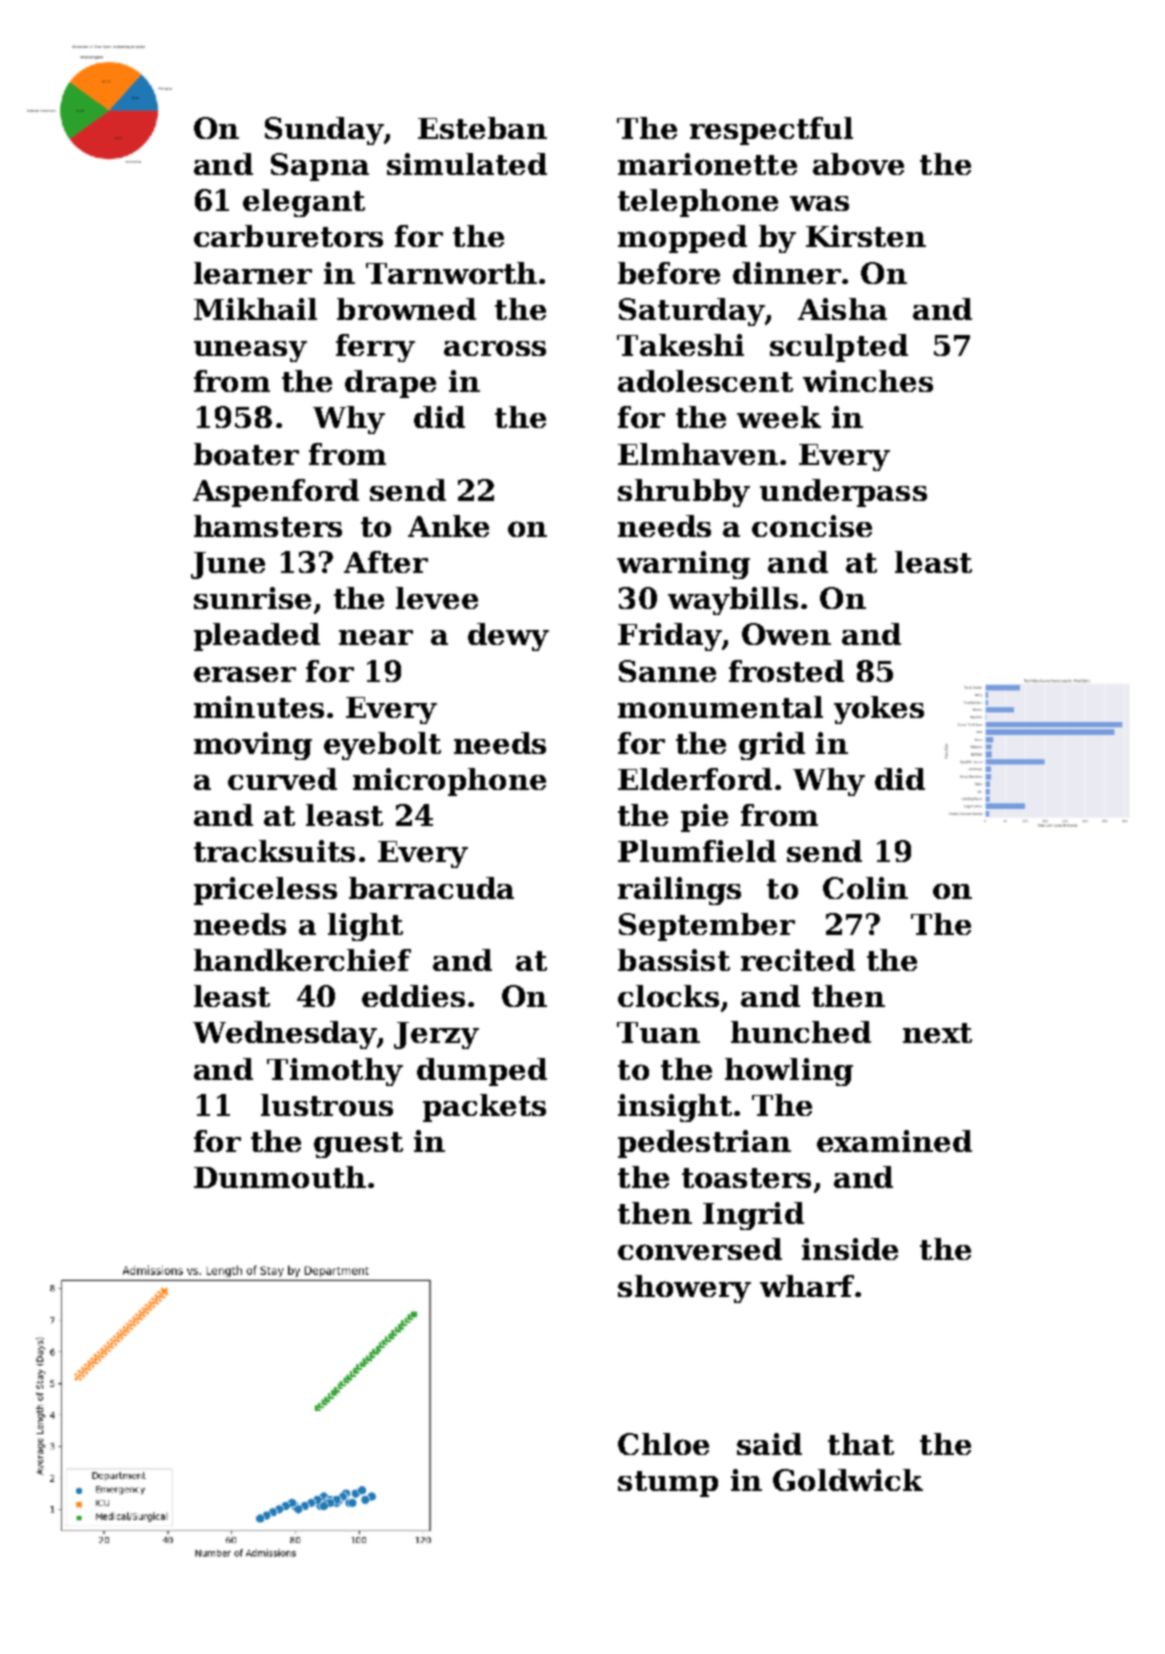  Describe the element at coordinates (508, 637) in the image. I see `dewy` at that location.
